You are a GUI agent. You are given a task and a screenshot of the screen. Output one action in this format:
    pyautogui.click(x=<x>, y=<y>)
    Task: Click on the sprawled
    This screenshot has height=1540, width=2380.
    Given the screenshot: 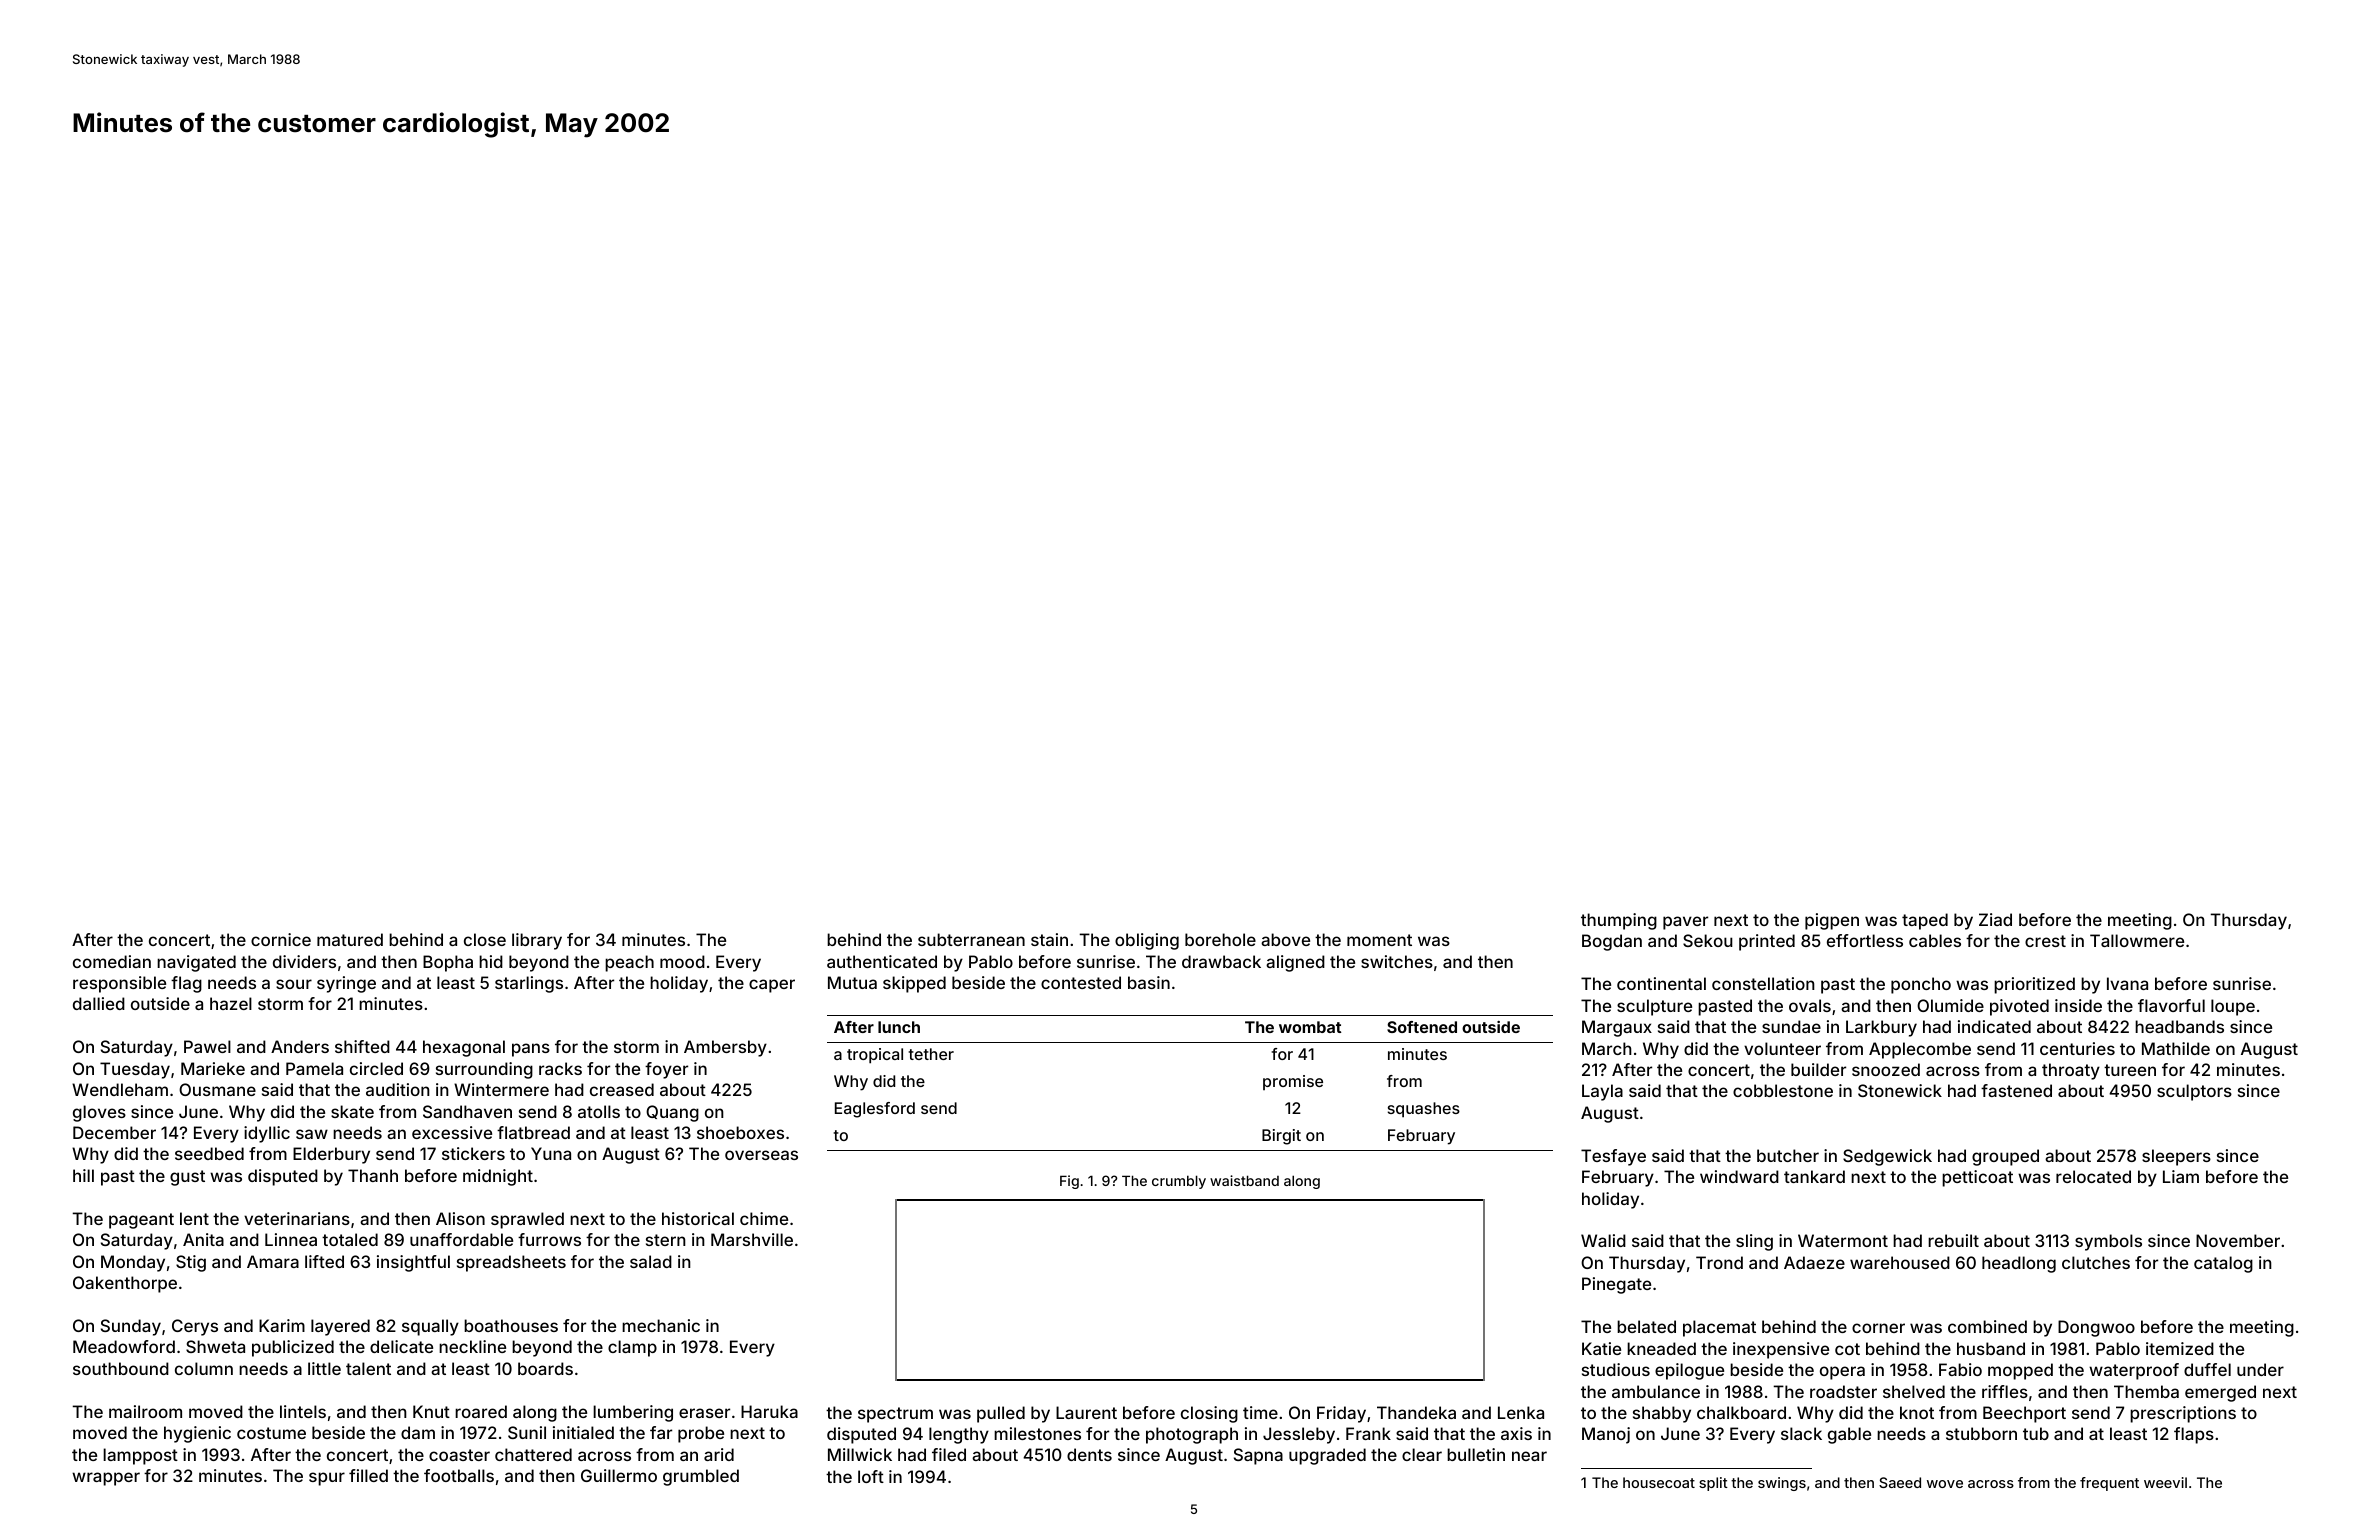 What is the action you would take?
    pyautogui.click(x=527, y=1220)
